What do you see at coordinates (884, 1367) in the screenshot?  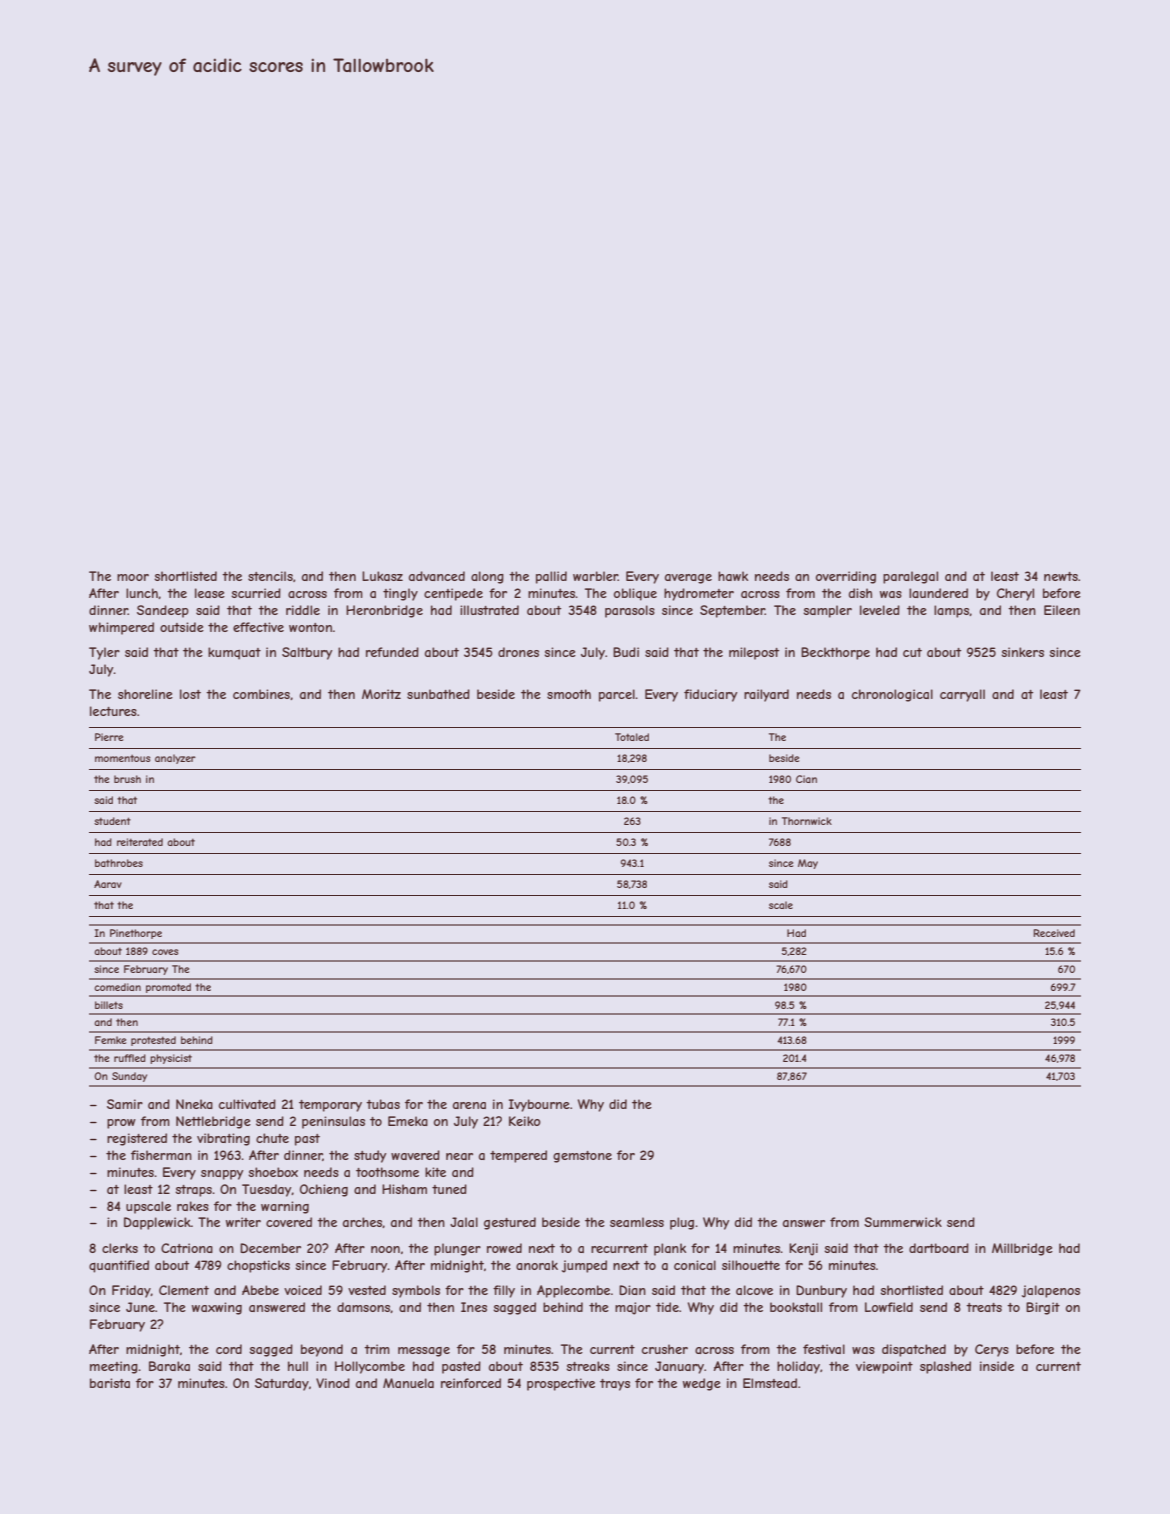 I see `viewpoint` at bounding box center [884, 1367].
